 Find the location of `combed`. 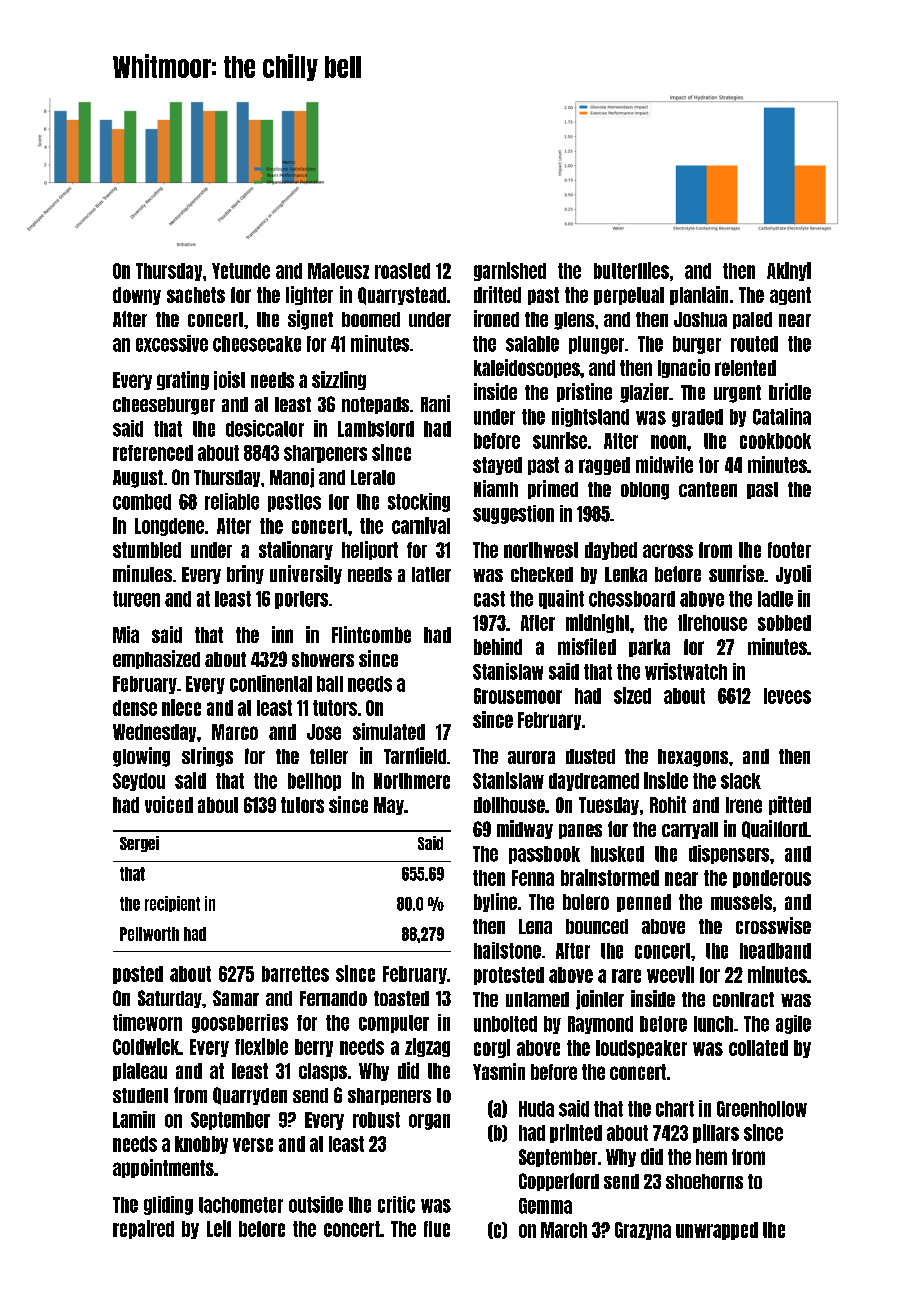

combed is located at coordinates (142, 502).
